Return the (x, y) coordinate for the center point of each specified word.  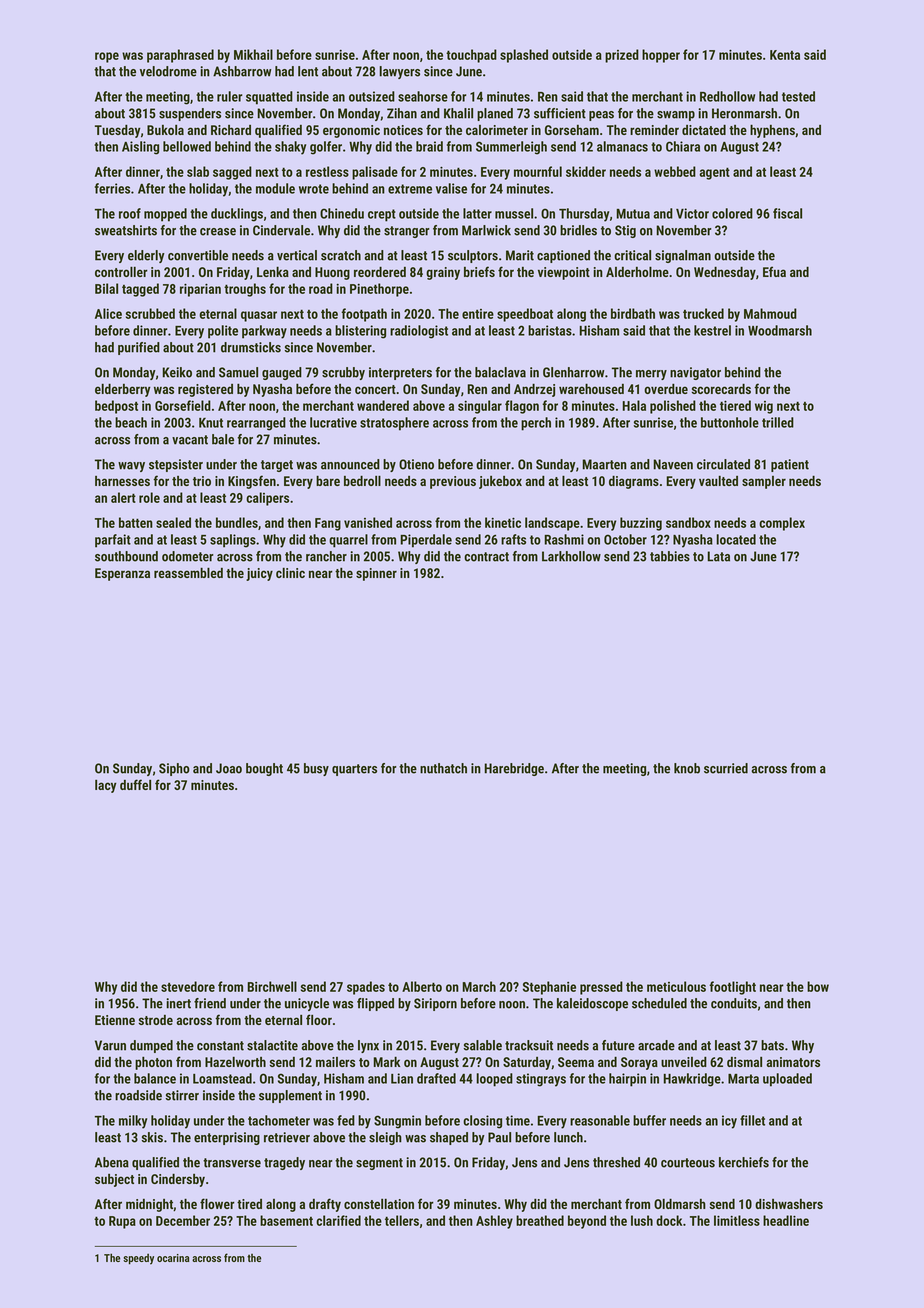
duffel (135, 784)
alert (123, 497)
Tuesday (118, 131)
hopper (661, 56)
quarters (354, 770)
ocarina (173, 1258)
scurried (726, 768)
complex (782, 524)
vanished (368, 522)
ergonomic (351, 131)
